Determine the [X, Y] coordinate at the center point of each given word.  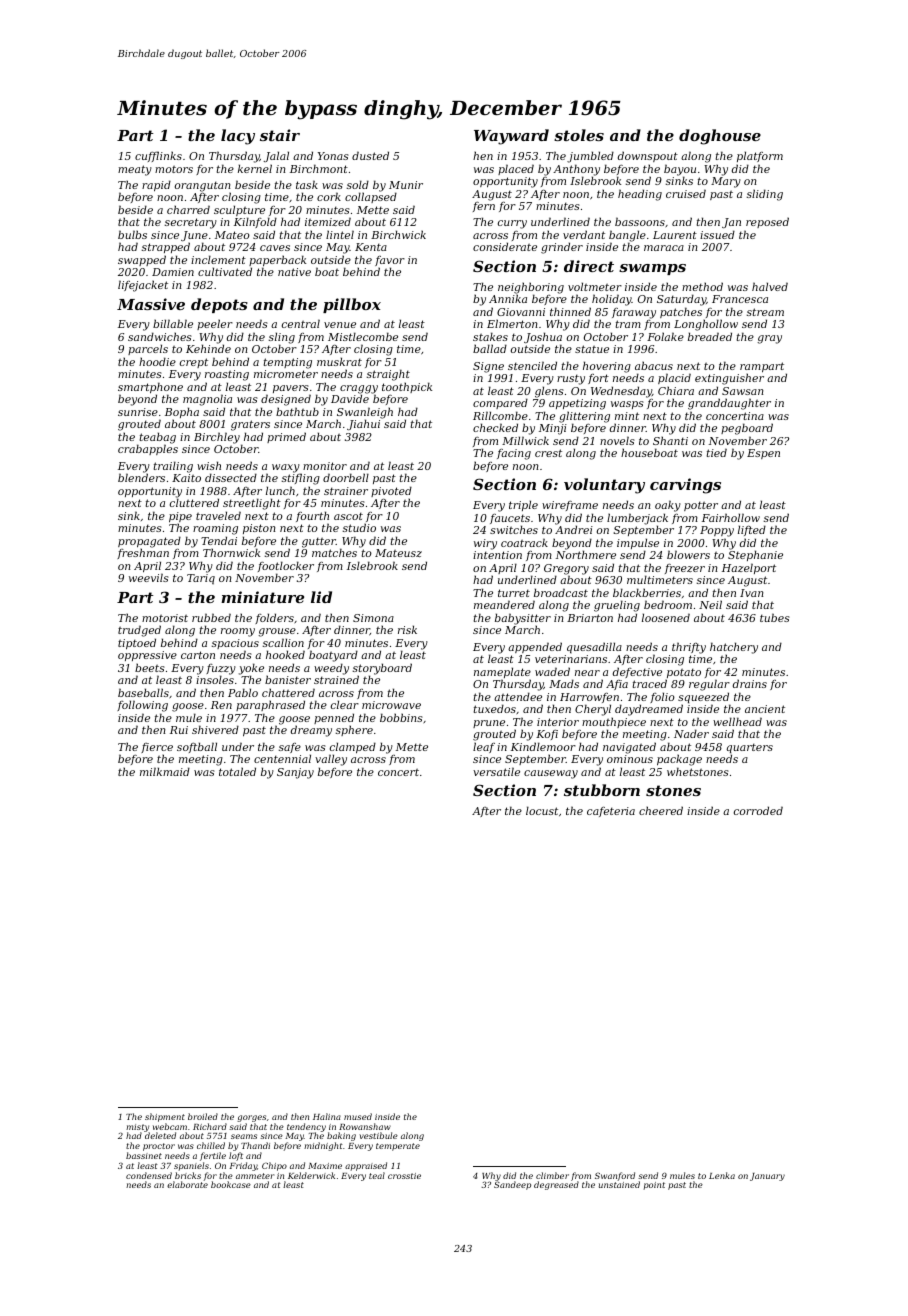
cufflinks [158, 156]
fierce [157, 748]
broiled [203, 1116]
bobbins [401, 717]
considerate [505, 247]
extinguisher [729, 379]
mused [358, 1116]
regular [709, 685]
